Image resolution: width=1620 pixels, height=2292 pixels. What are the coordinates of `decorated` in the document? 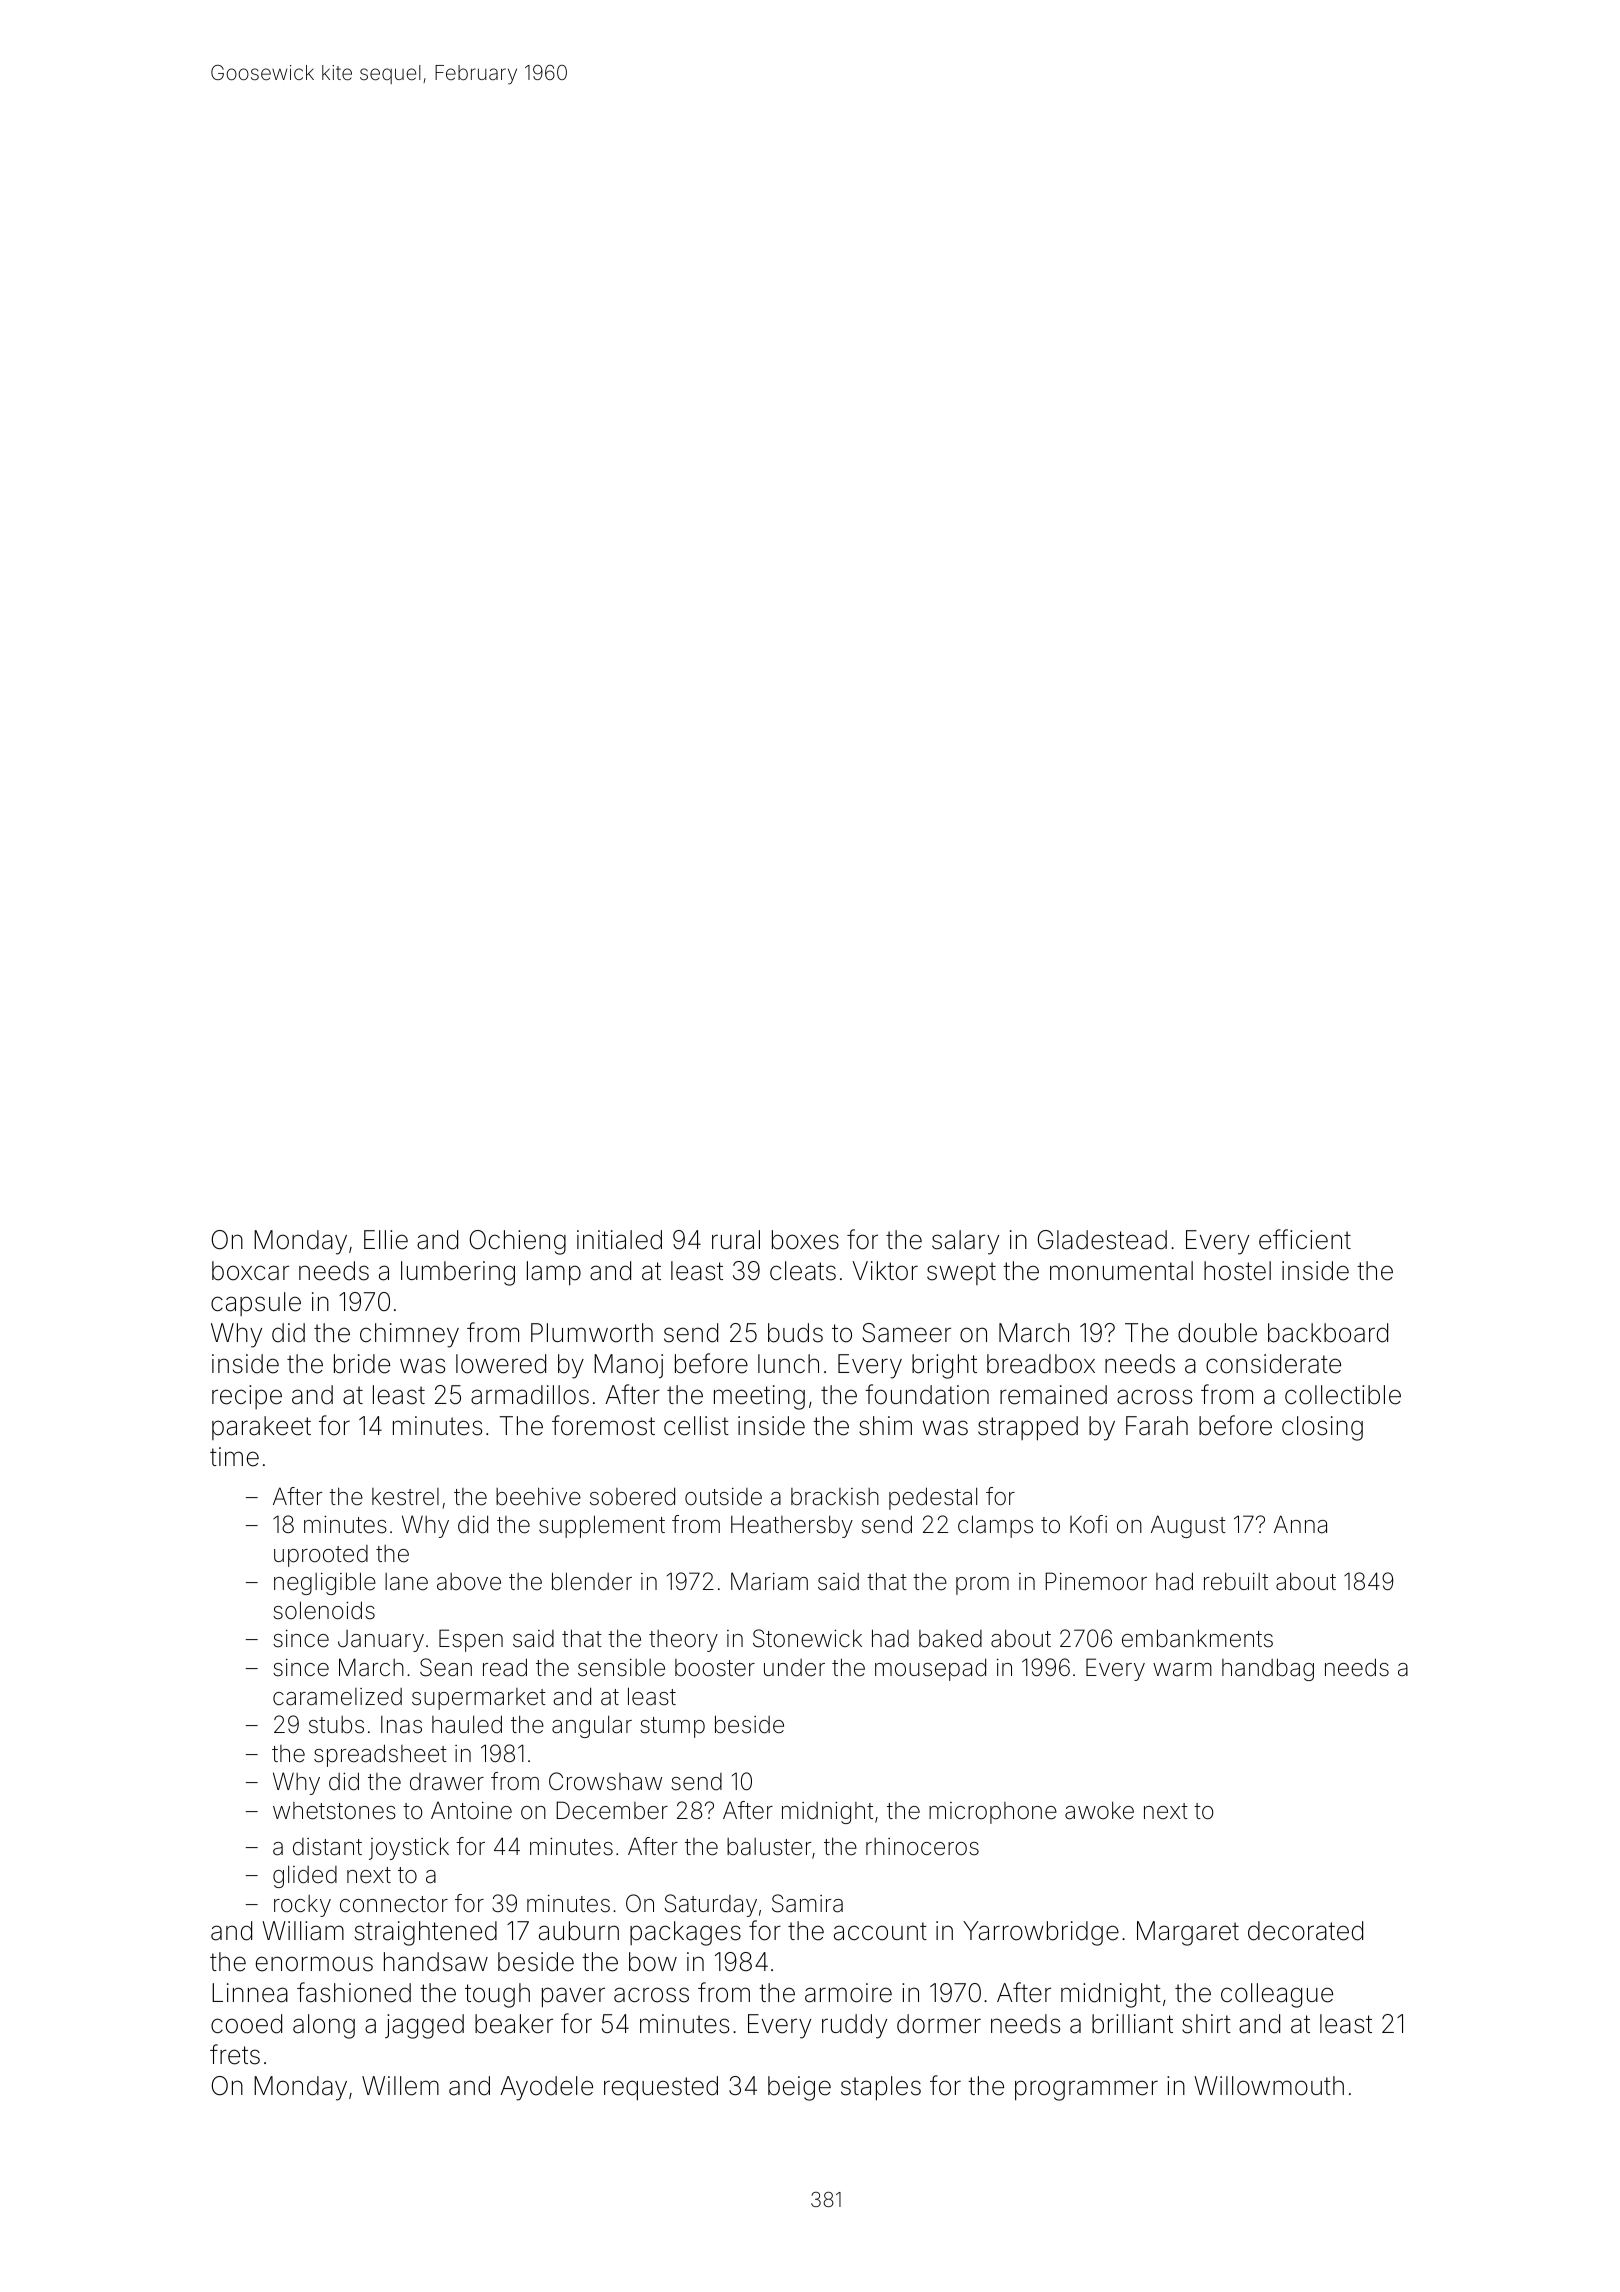 It's located at (1305, 1931).
